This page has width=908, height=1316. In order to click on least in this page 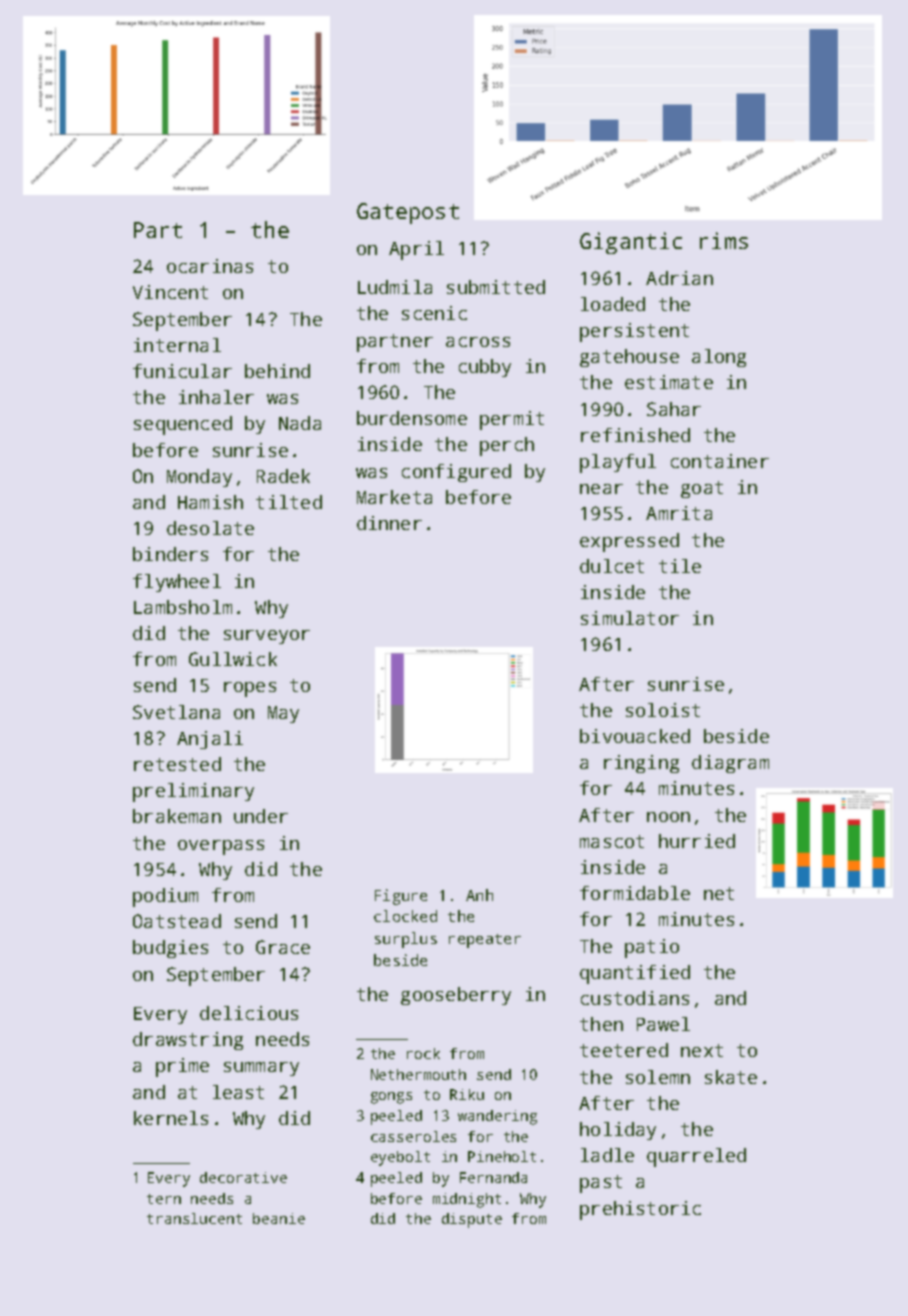, I will do `click(238, 1092)`.
